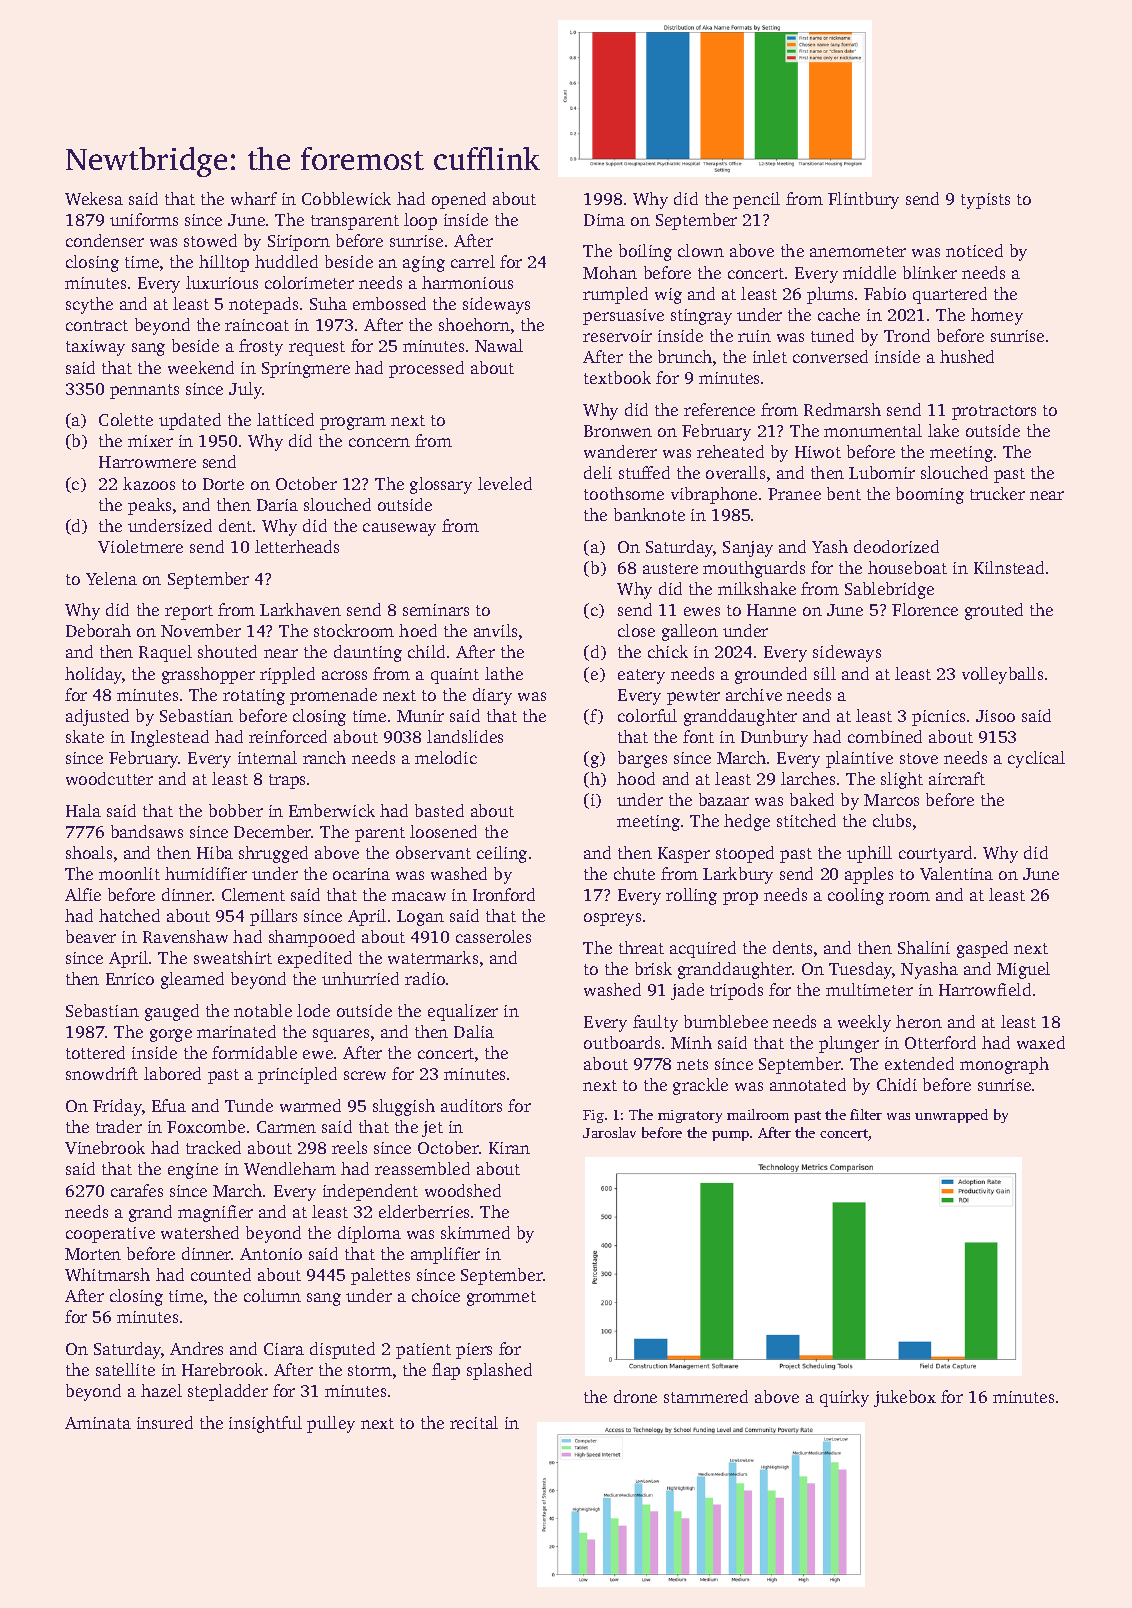 Image resolution: width=1132 pixels, height=1608 pixels. What do you see at coordinates (331, 1424) in the page?
I see `pulley` at bounding box center [331, 1424].
